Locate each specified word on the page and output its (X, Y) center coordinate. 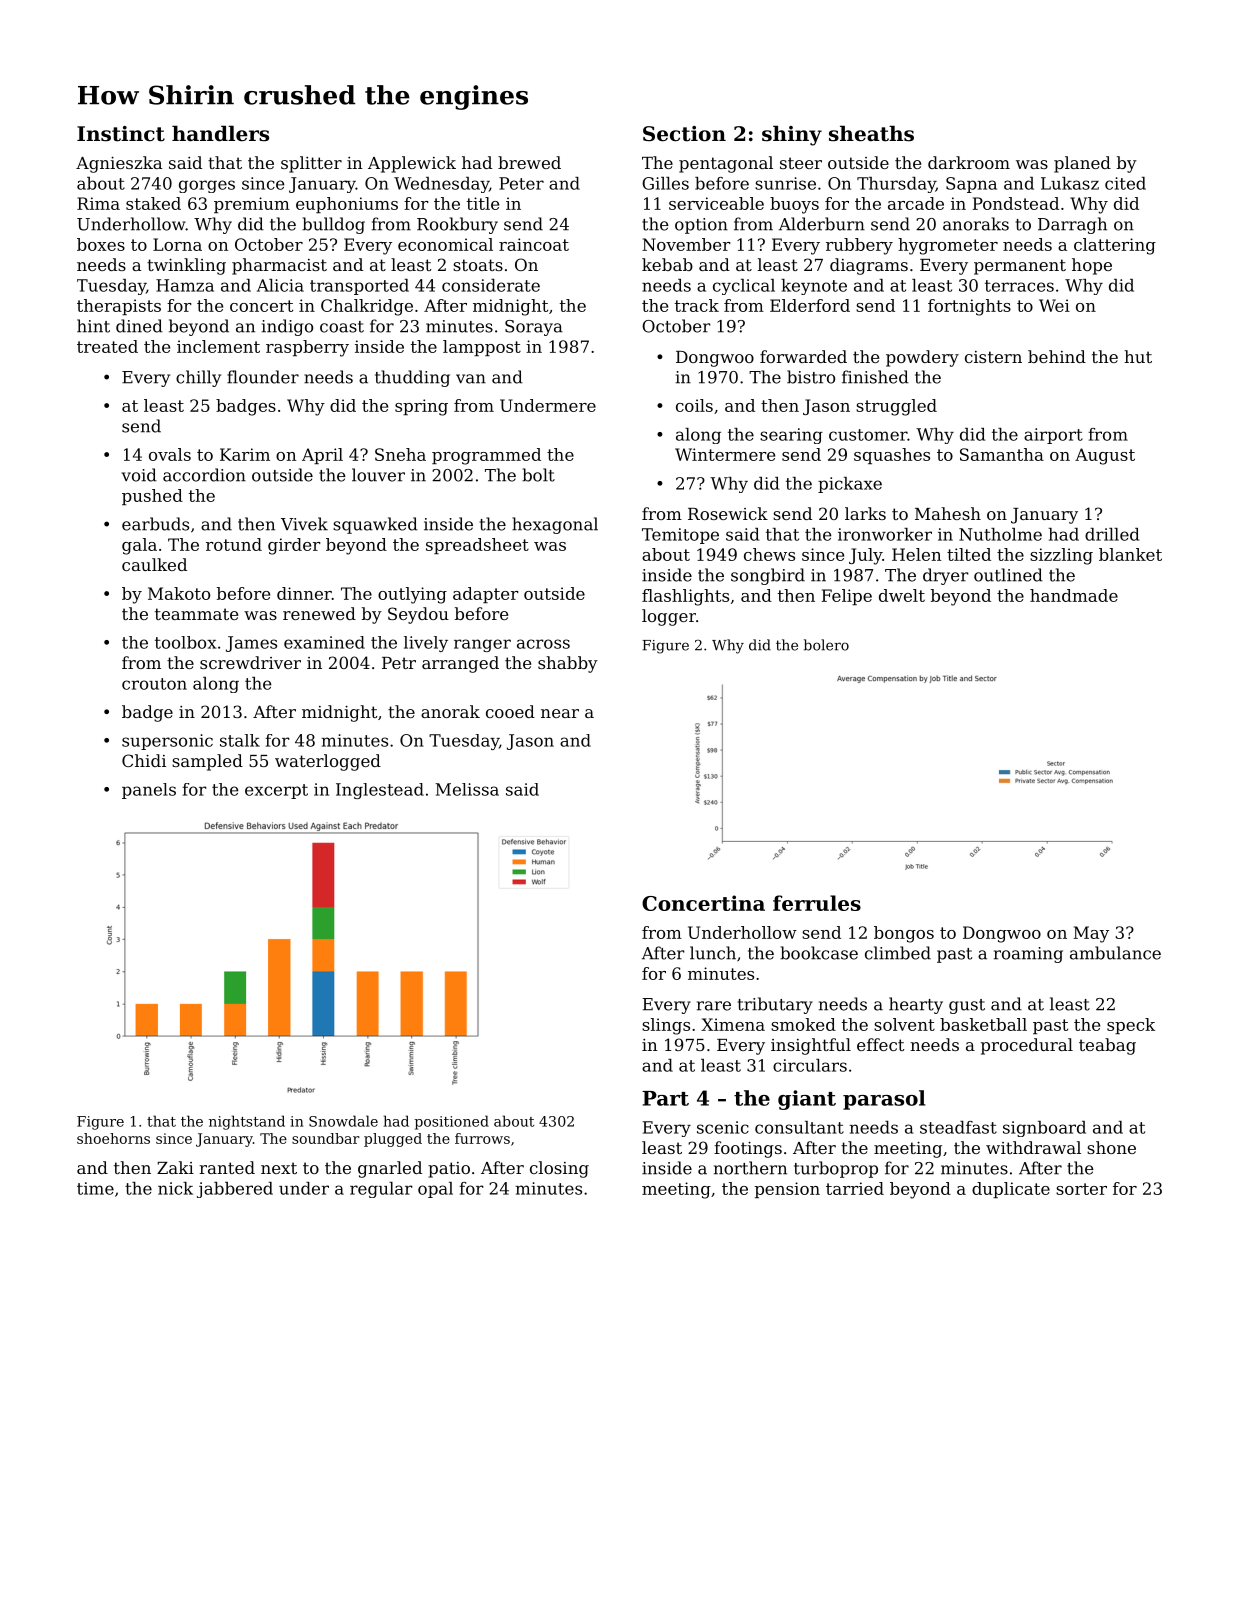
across (543, 644)
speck (1131, 1026)
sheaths (871, 133)
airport (1053, 436)
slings (666, 1026)
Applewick (412, 164)
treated (107, 346)
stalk (240, 740)
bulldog (333, 225)
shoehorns (113, 1138)
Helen (916, 554)
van (471, 379)
